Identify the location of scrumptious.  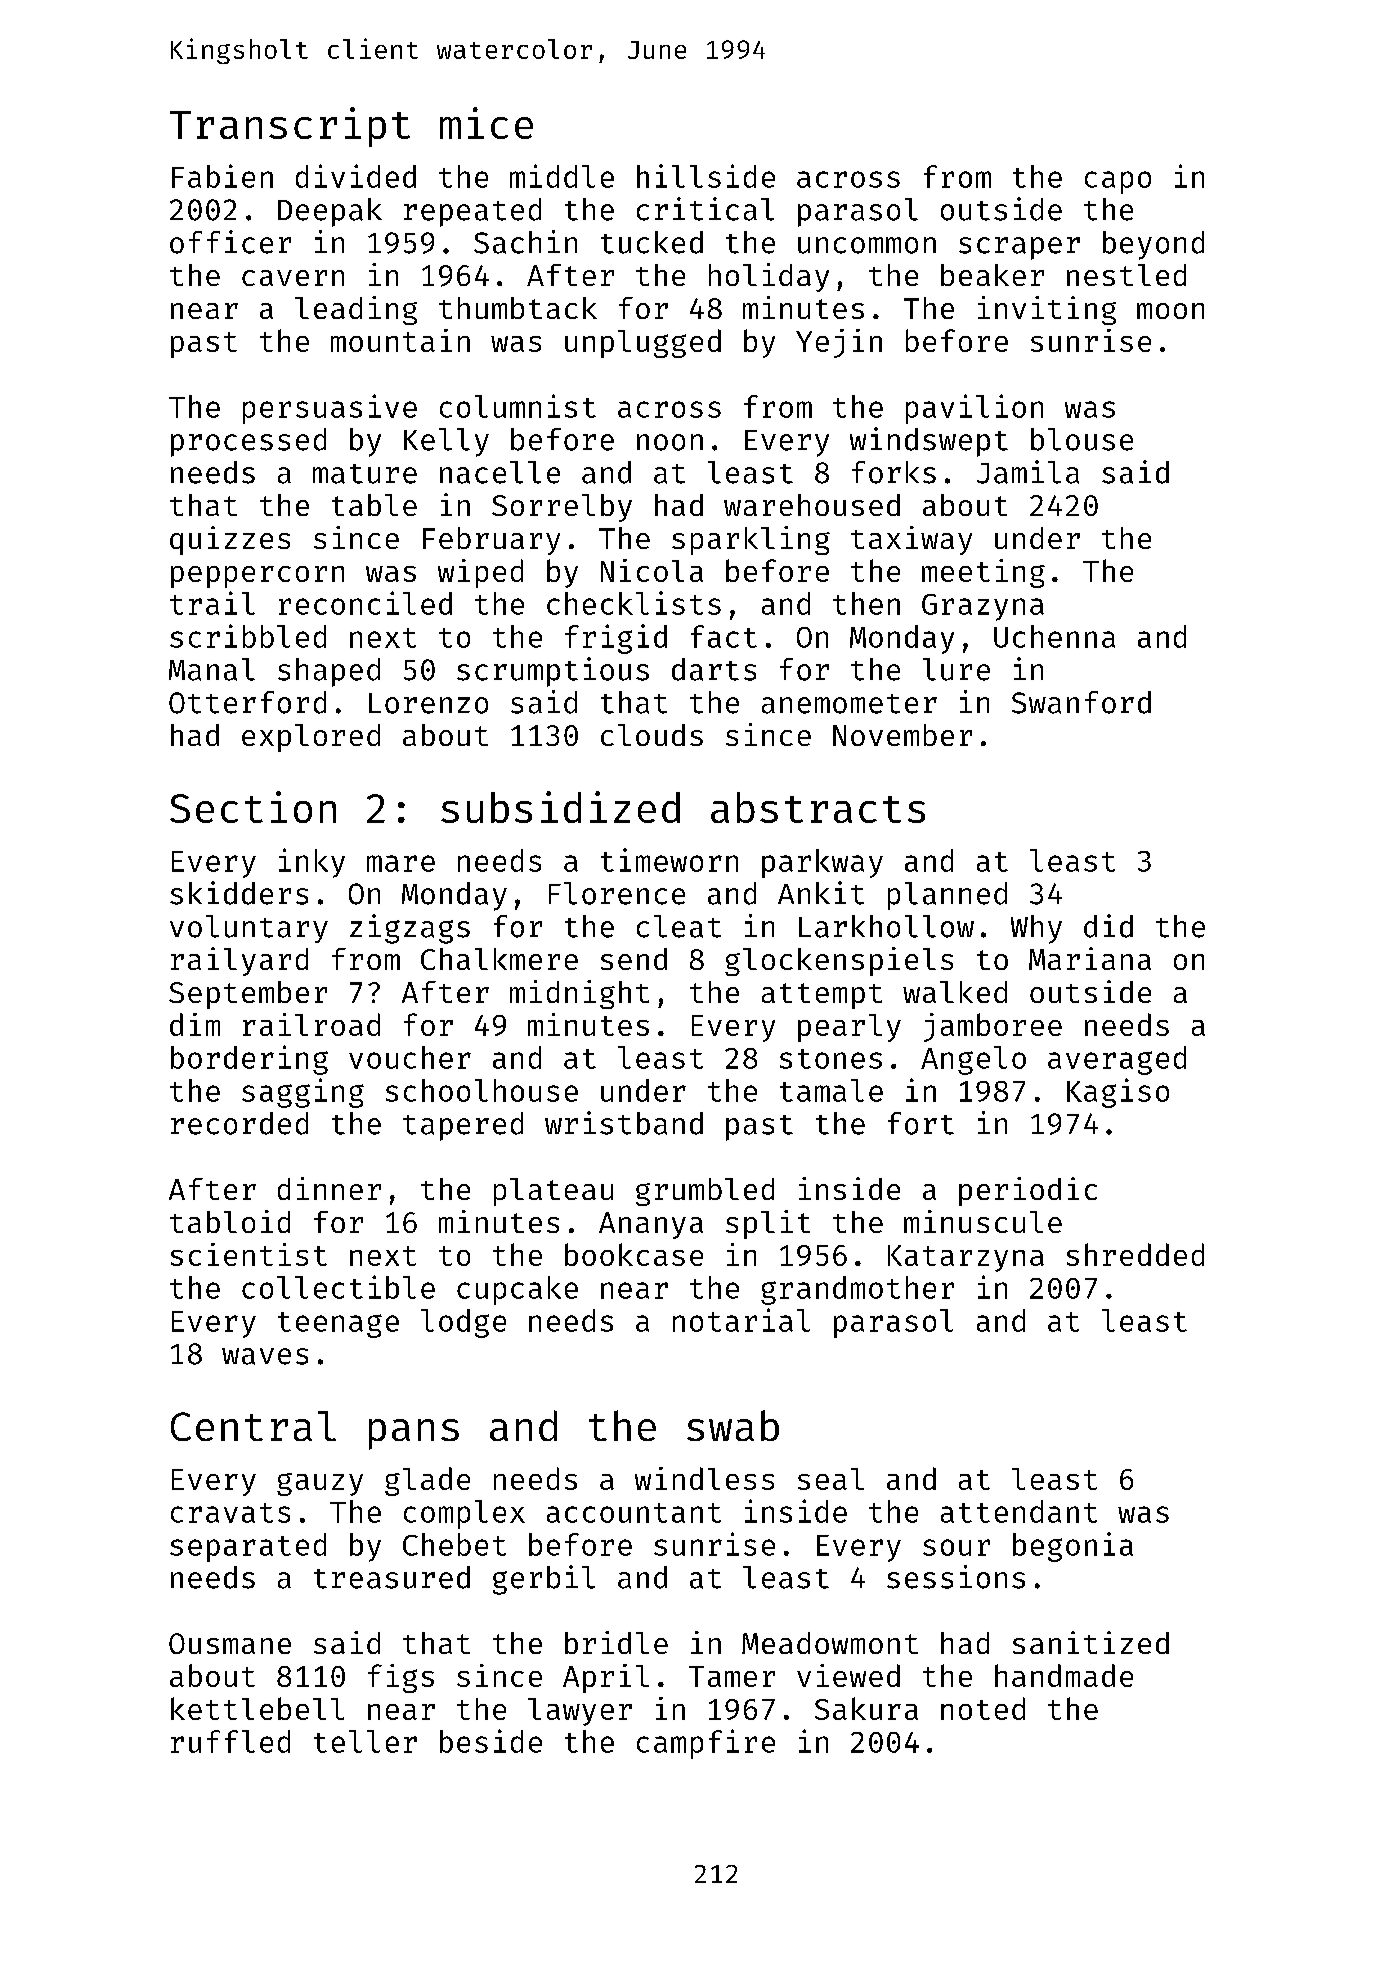
(553, 672).
